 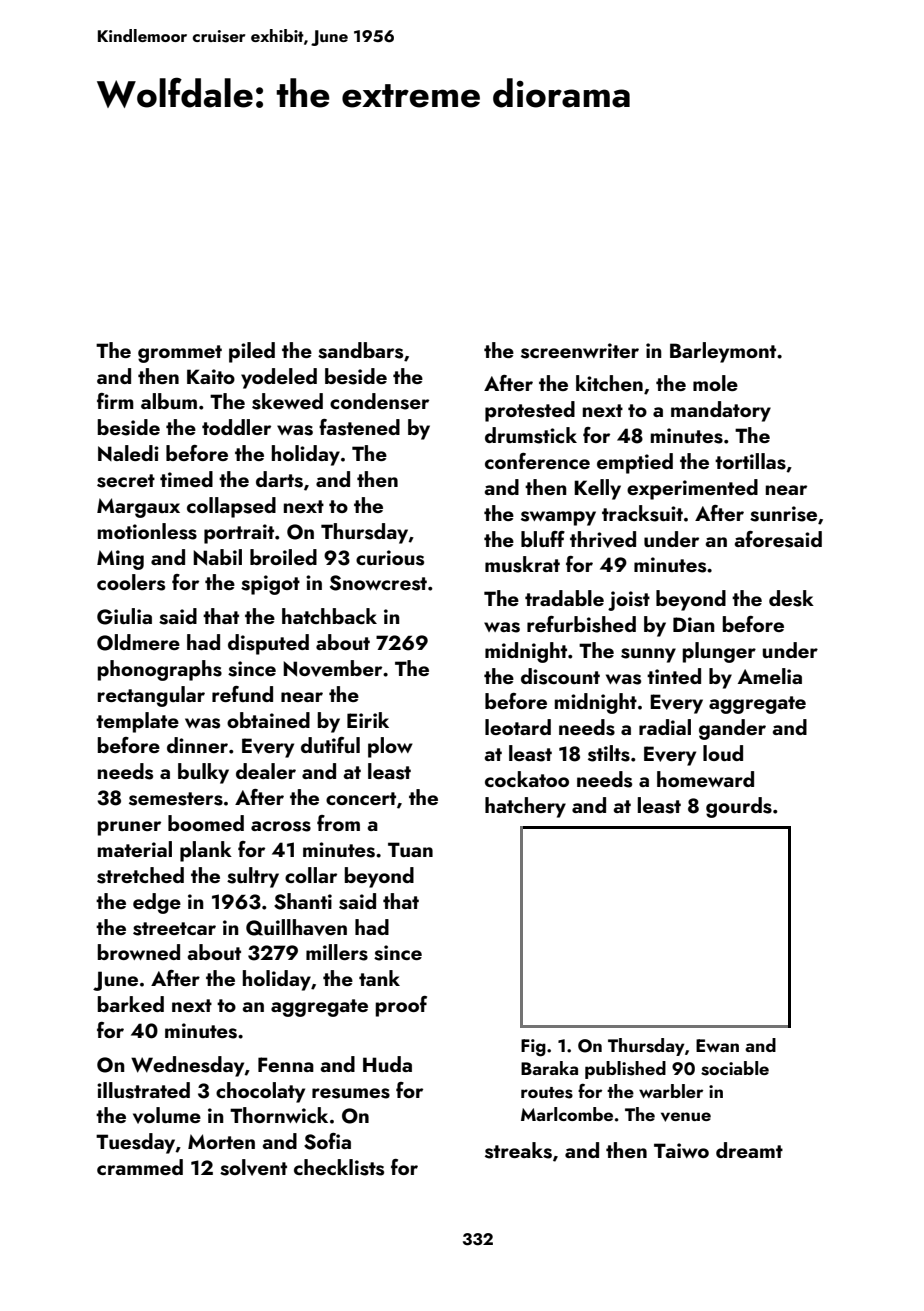 What do you see at coordinates (580, 351) in the screenshot?
I see `screenwriter` at bounding box center [580, 351].
